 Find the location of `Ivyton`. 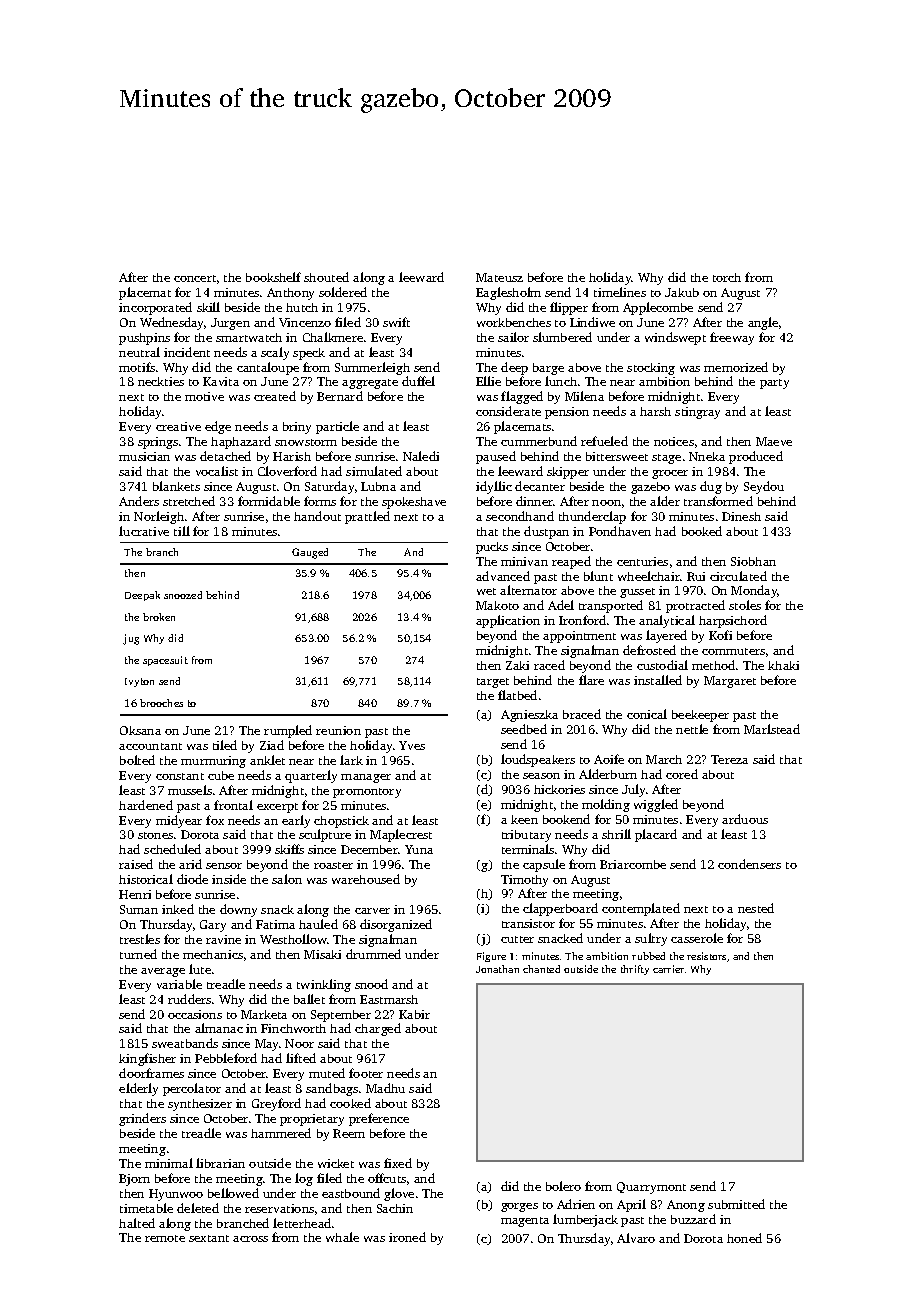

Ivyton is located at coordinates (139, 682).
